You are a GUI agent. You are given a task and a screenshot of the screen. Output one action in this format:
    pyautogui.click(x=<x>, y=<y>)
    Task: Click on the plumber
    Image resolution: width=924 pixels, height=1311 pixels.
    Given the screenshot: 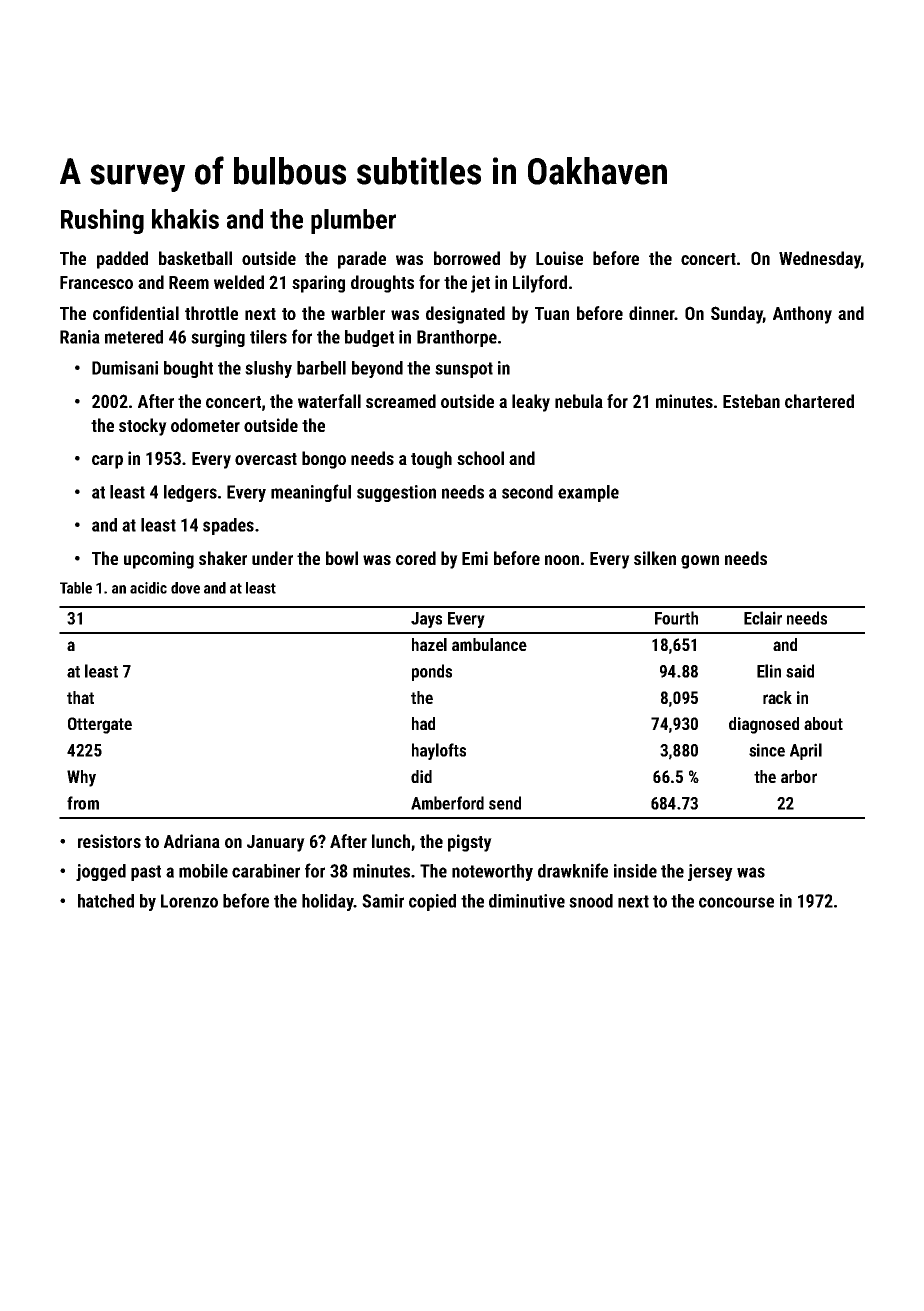 What is the action you would take?
    pyautogui.click(x=353, y=221)
